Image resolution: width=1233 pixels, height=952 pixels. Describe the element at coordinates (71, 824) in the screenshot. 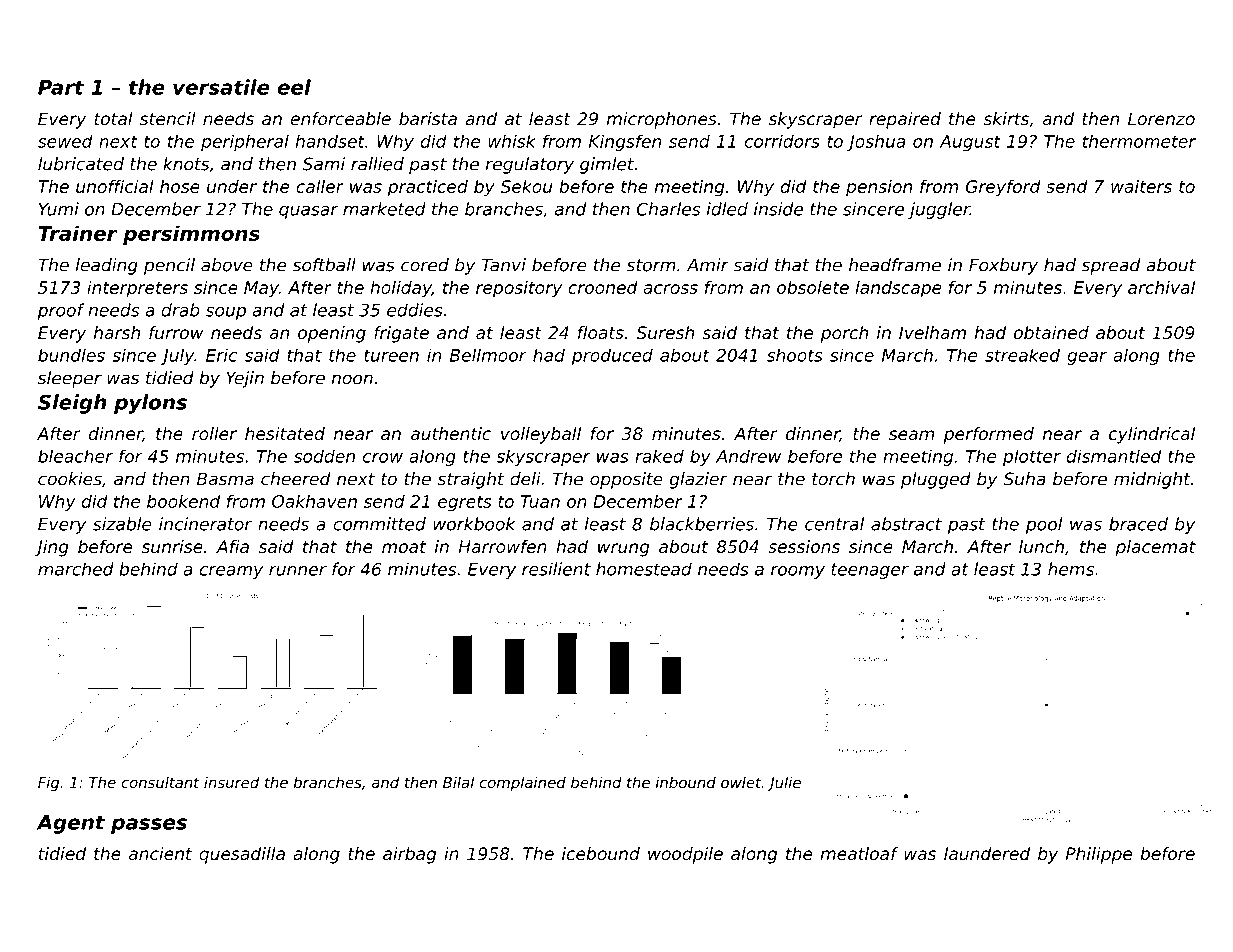

I see `Agent` at that location.
